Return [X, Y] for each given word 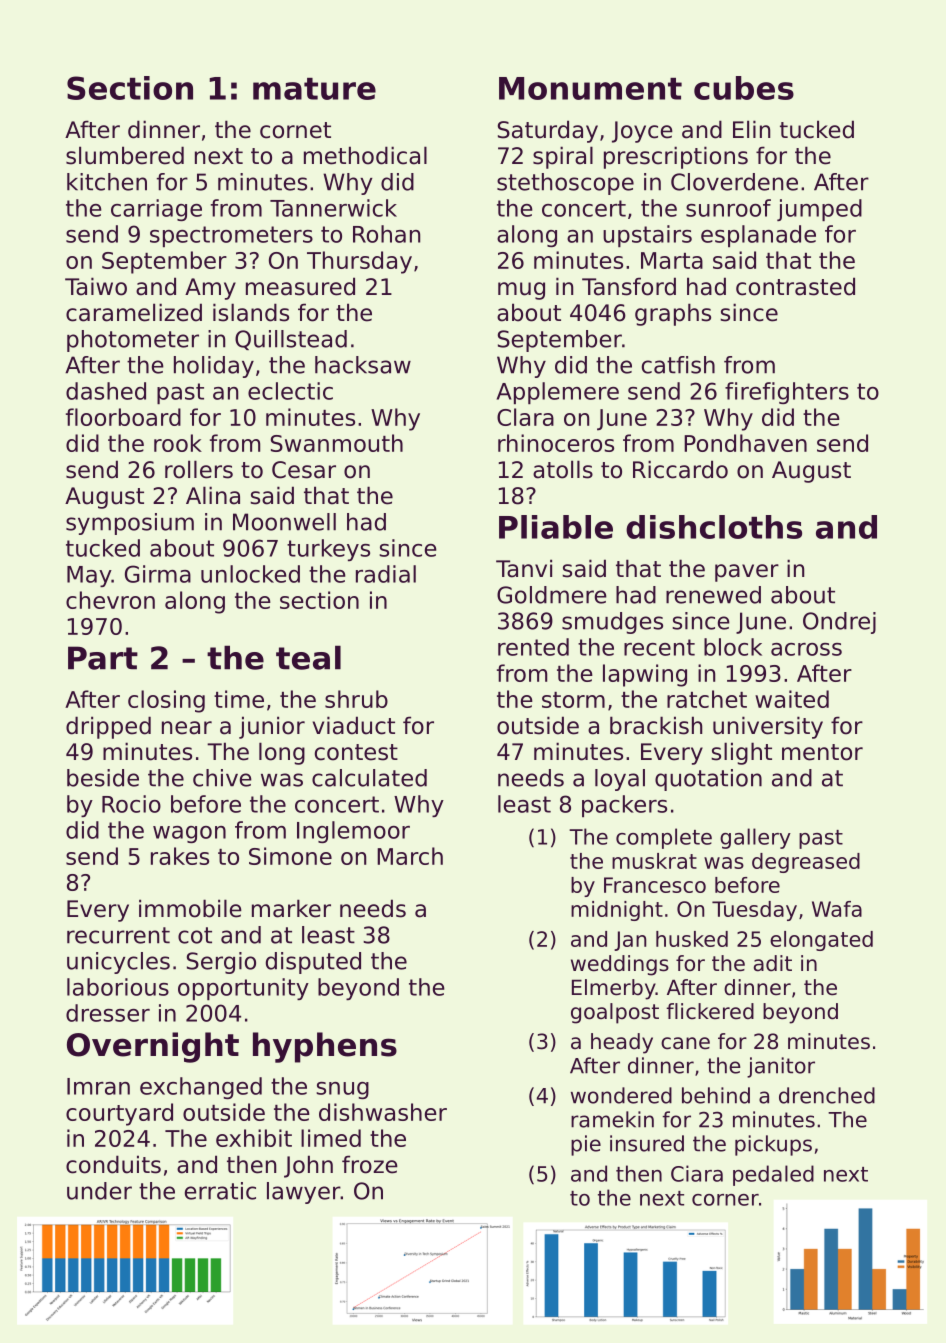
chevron [110, 600]
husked [692, 939]
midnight [617, 911]
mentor [822, 752]
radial [386, 574]
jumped [819, 210]
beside [103, 778]
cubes [744, 88]
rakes [180, 856]
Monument [590, 88]
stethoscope [565, 184]
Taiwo [96, 286]
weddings [620, 965]
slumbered [125, 155]
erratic [220, 1191]
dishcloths [714, 527]
